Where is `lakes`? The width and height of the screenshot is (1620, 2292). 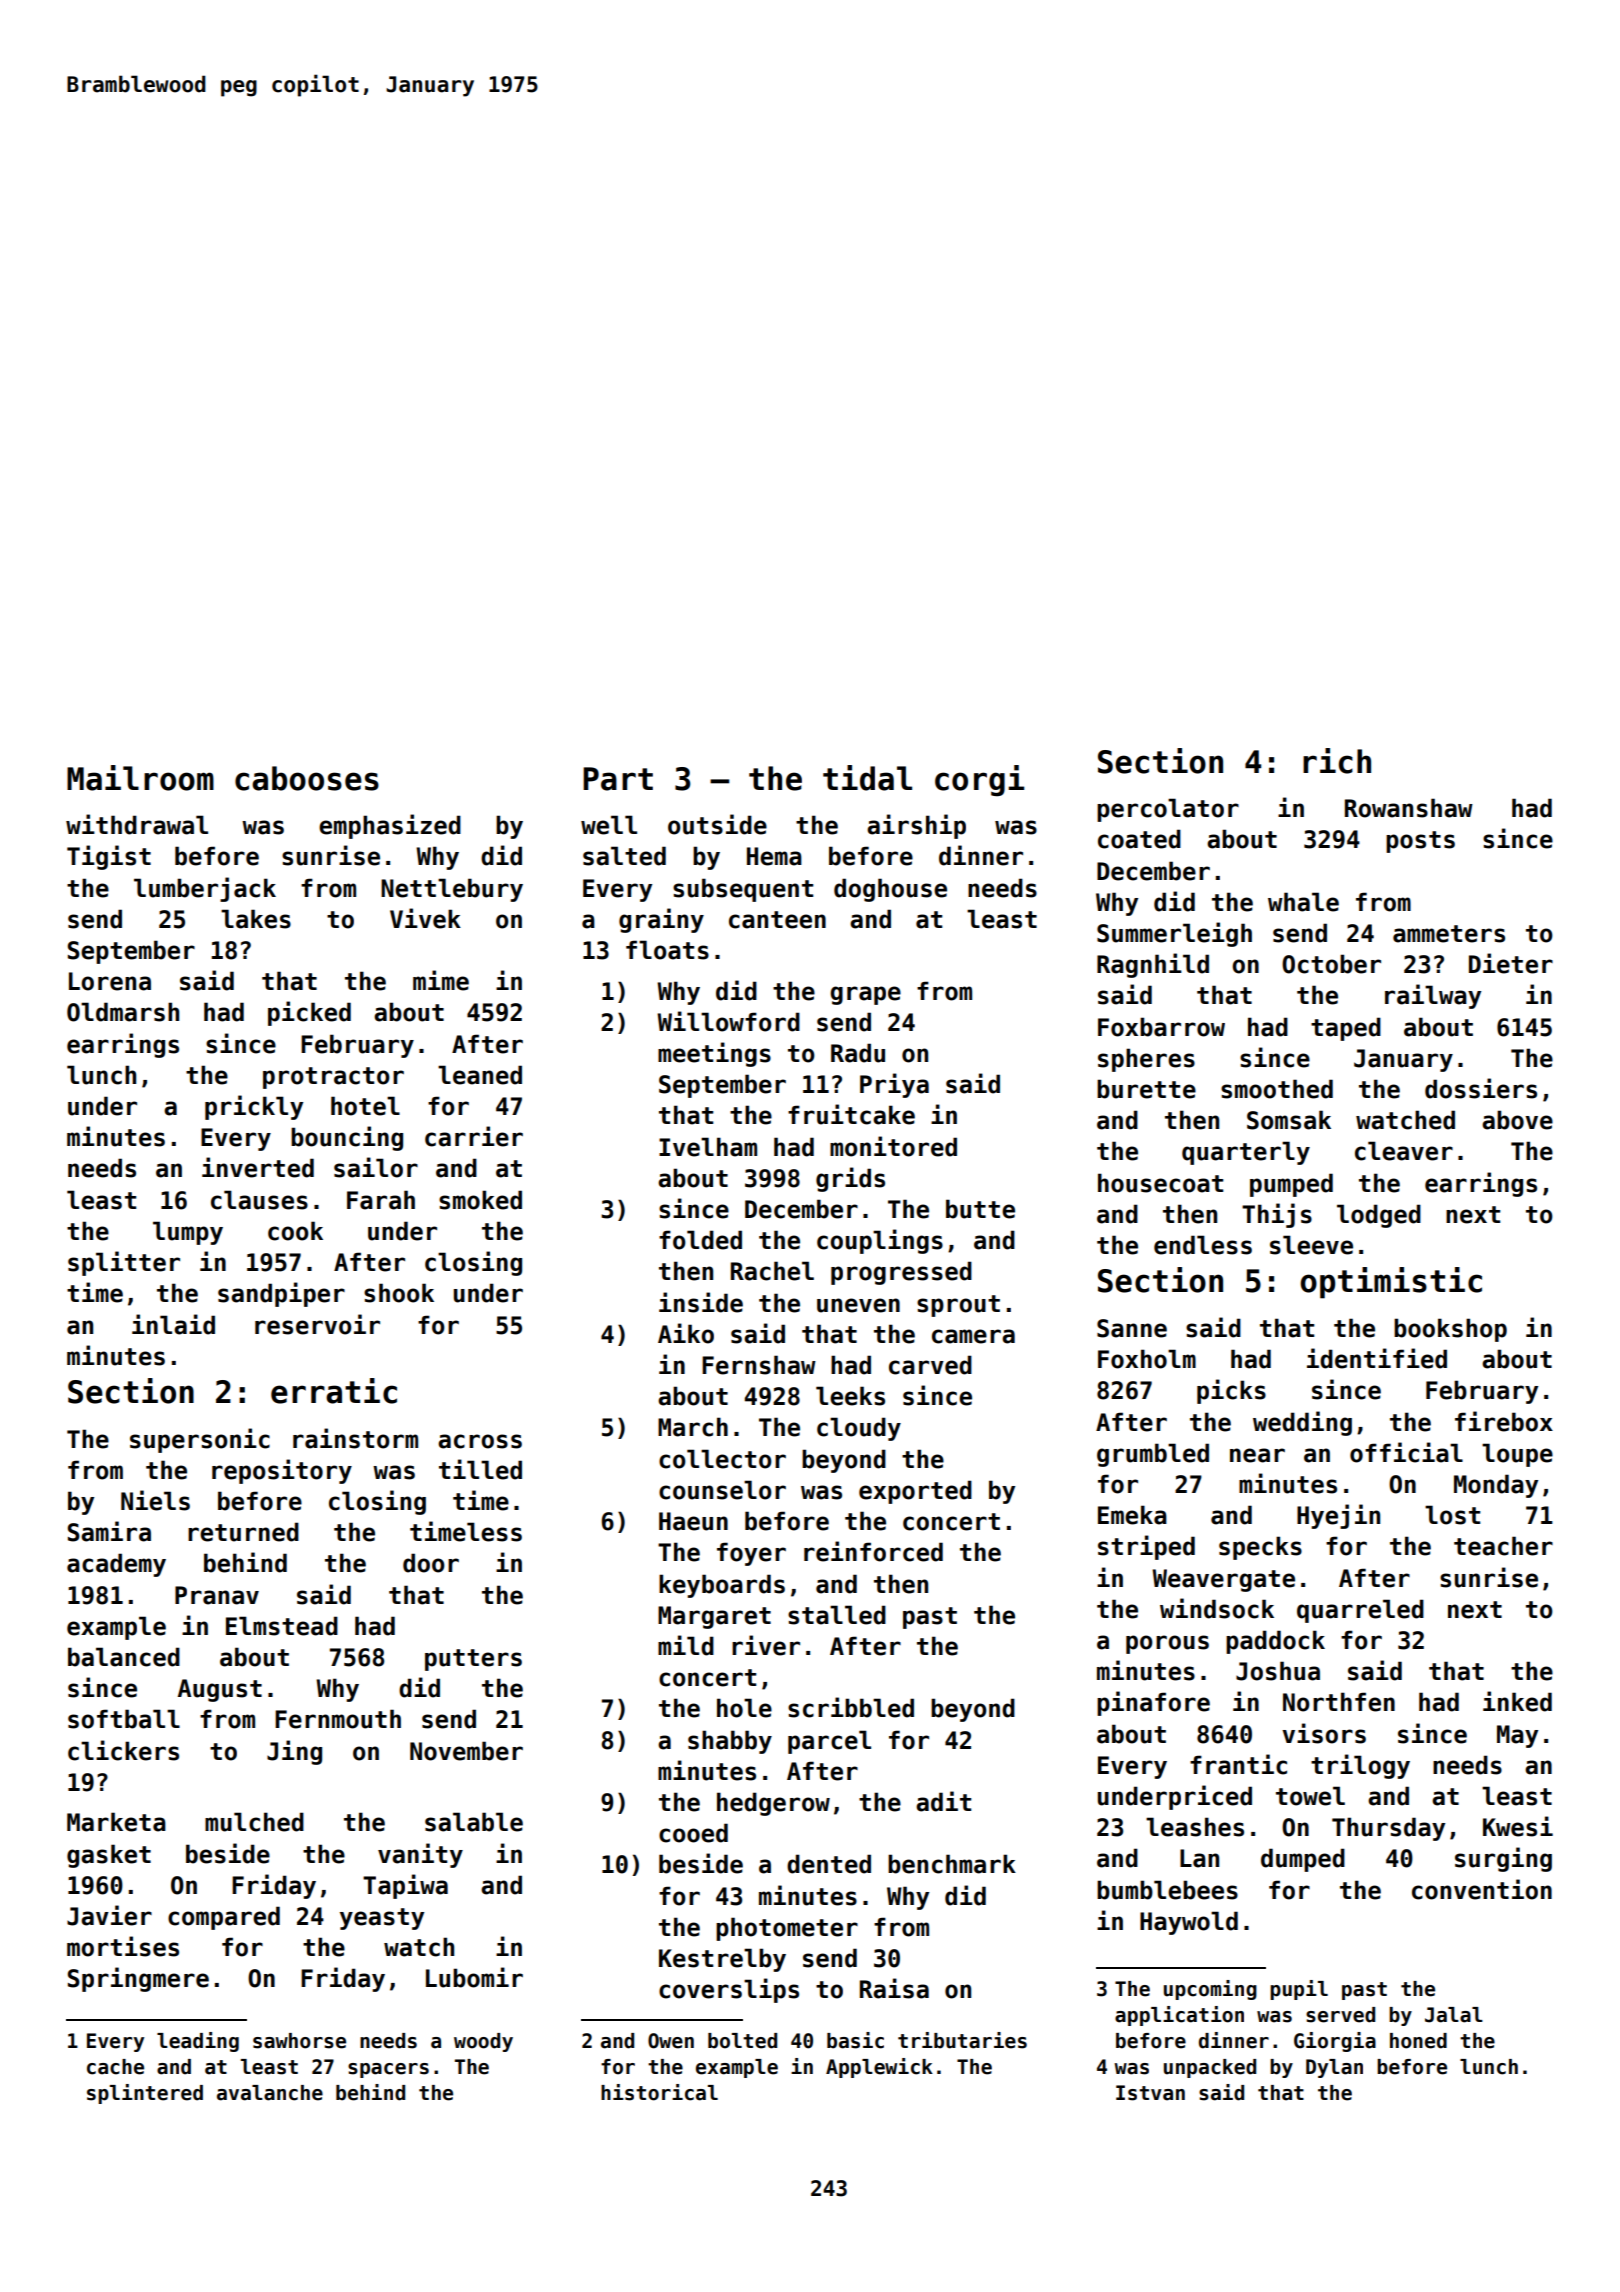
lakes is located at coordinates (256, 919).
